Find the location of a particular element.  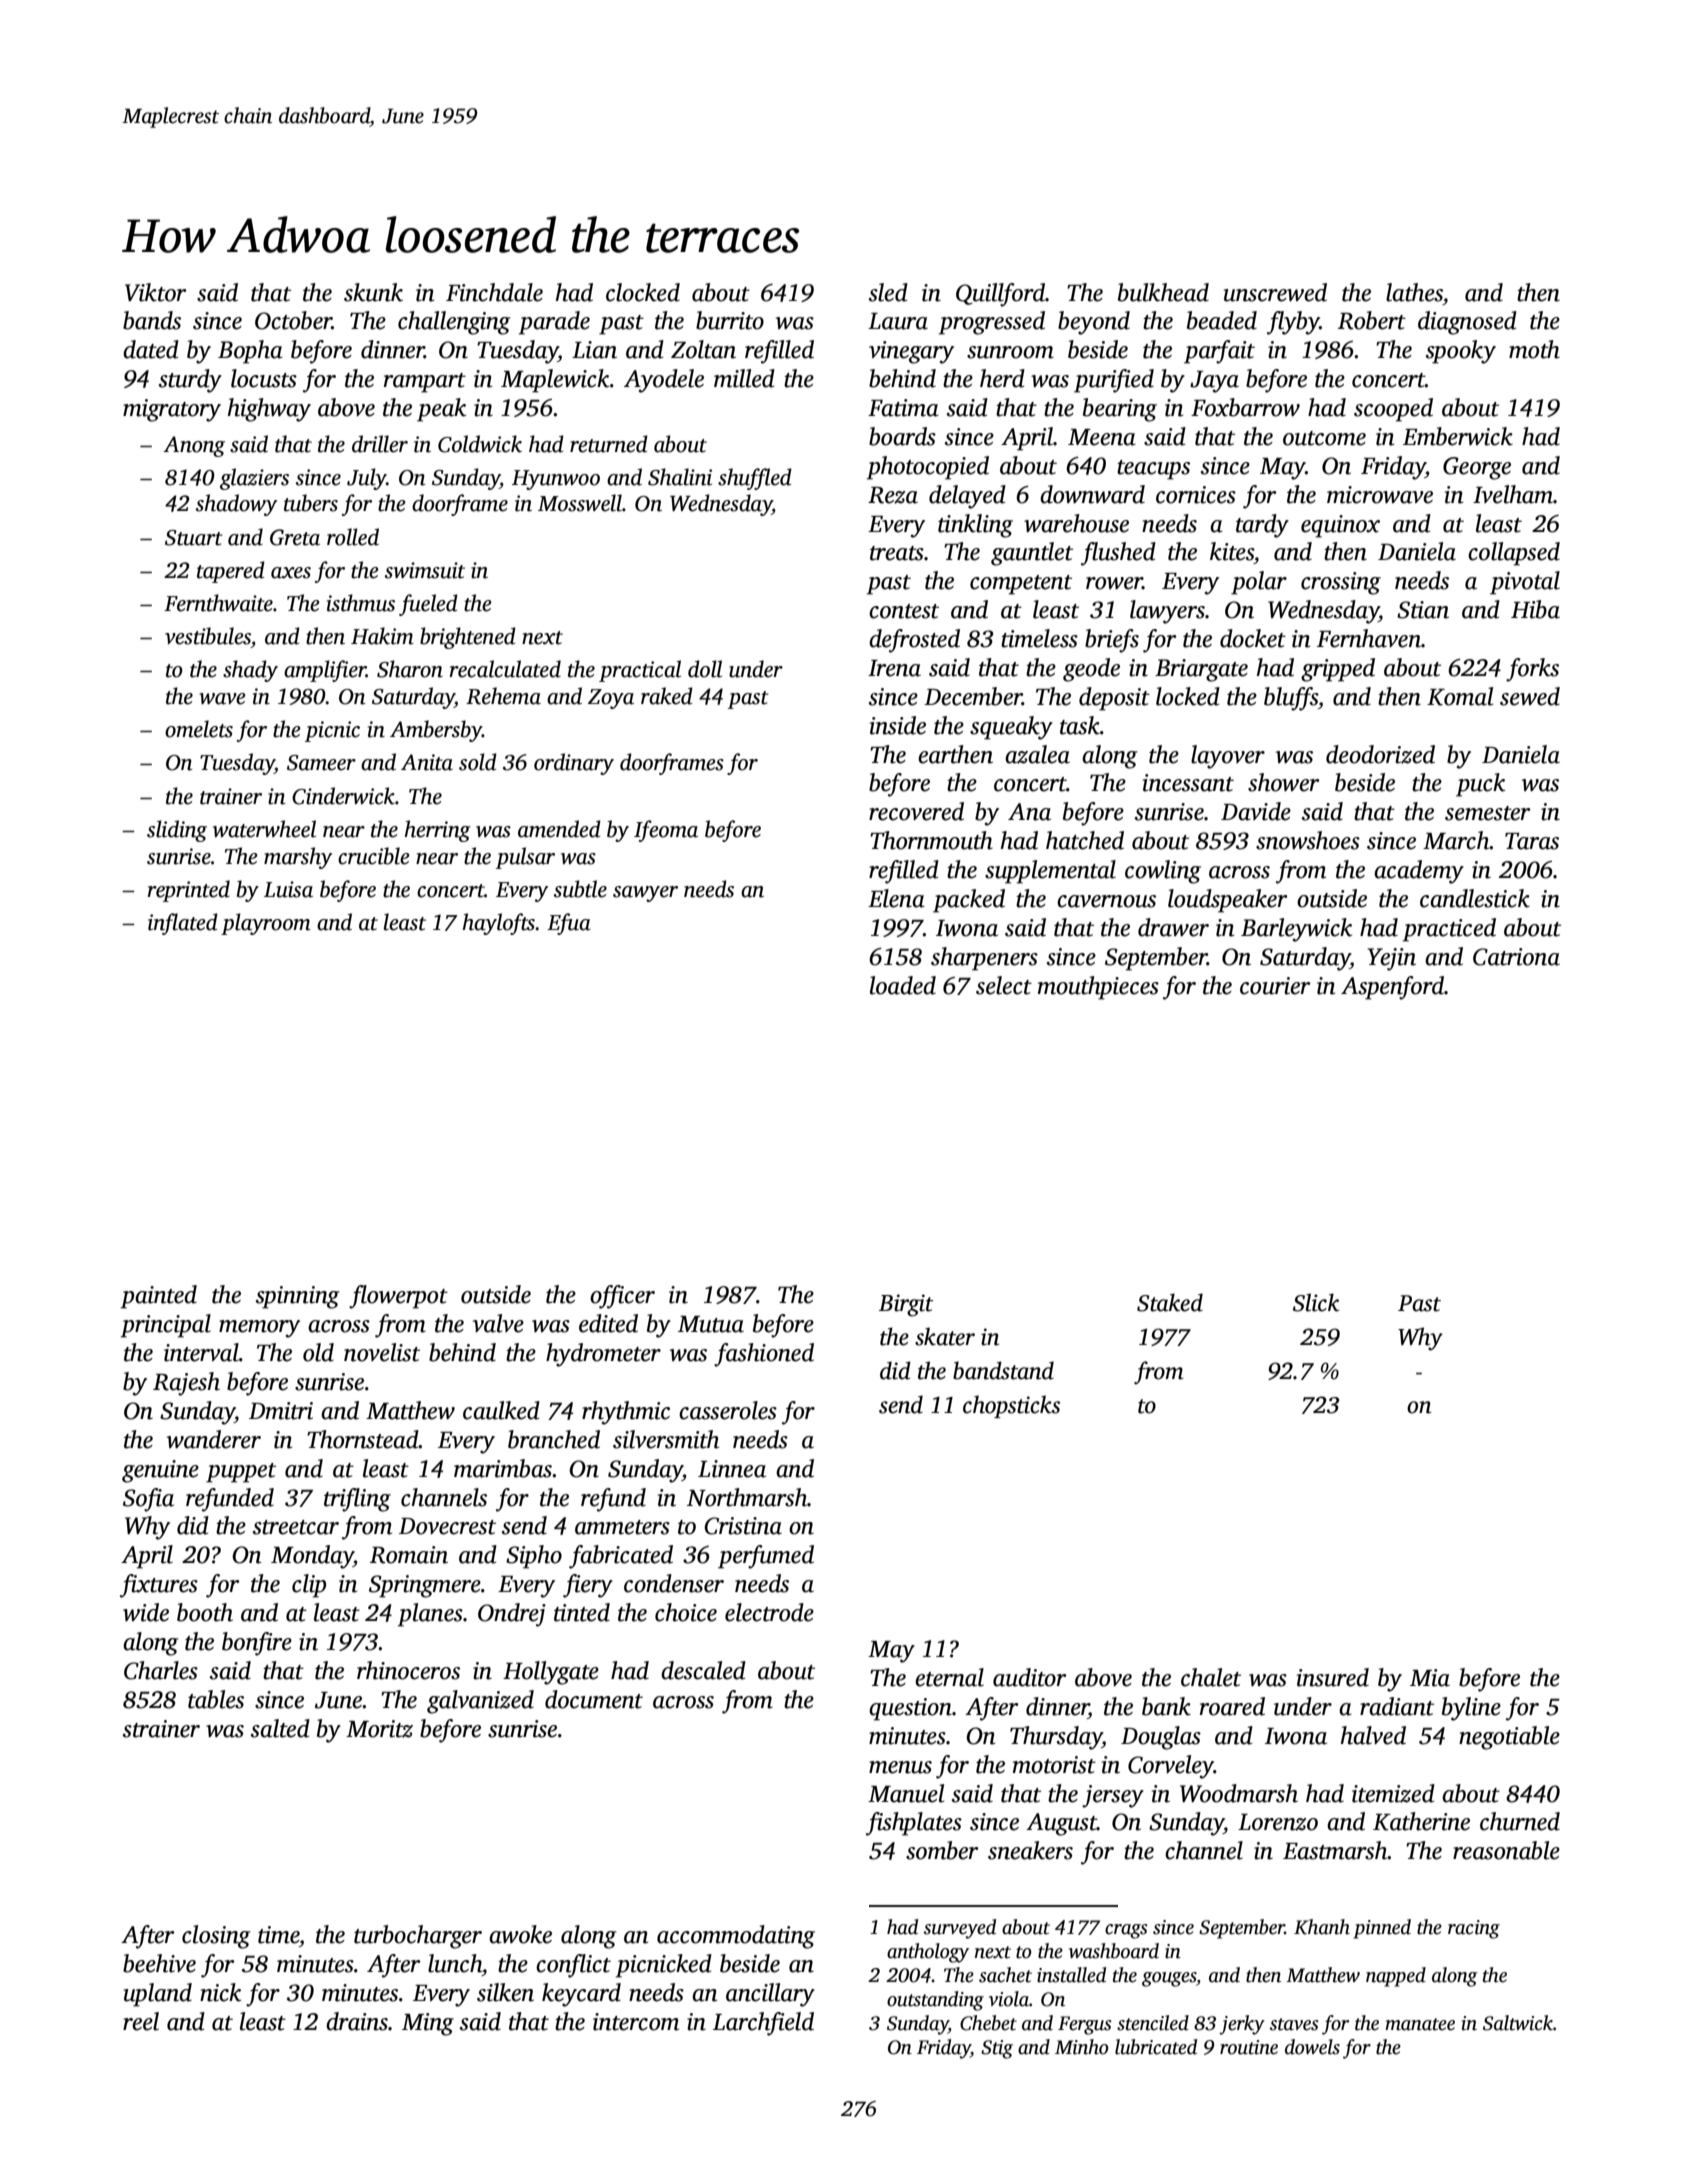

Staked is located at coordinates (1170, 1302).
